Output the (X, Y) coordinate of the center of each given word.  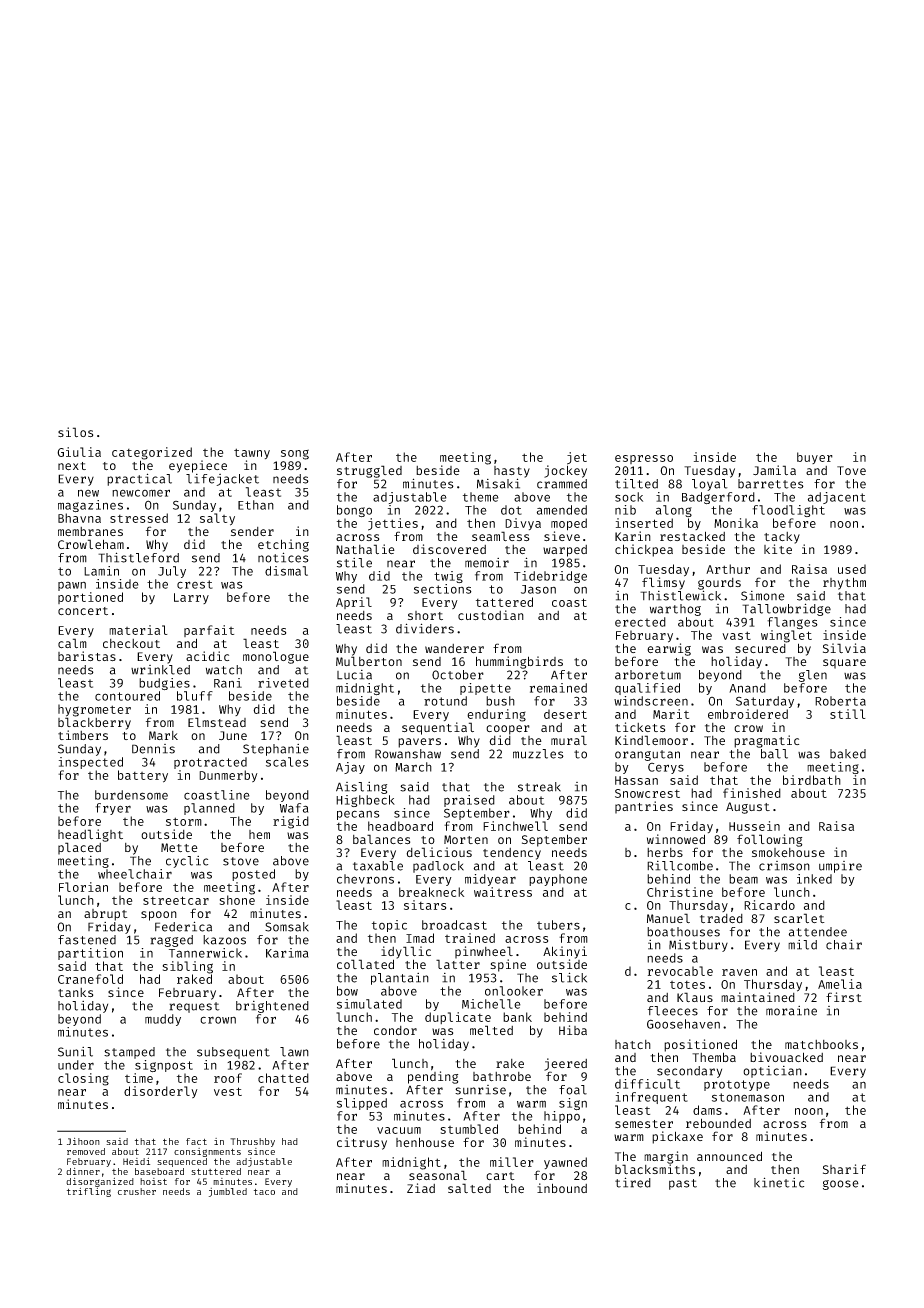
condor (395, 1030)
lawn (294, 1052)
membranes (90, 531)
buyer (815, 458)
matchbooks (821, 1044)
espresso (644, 459)
